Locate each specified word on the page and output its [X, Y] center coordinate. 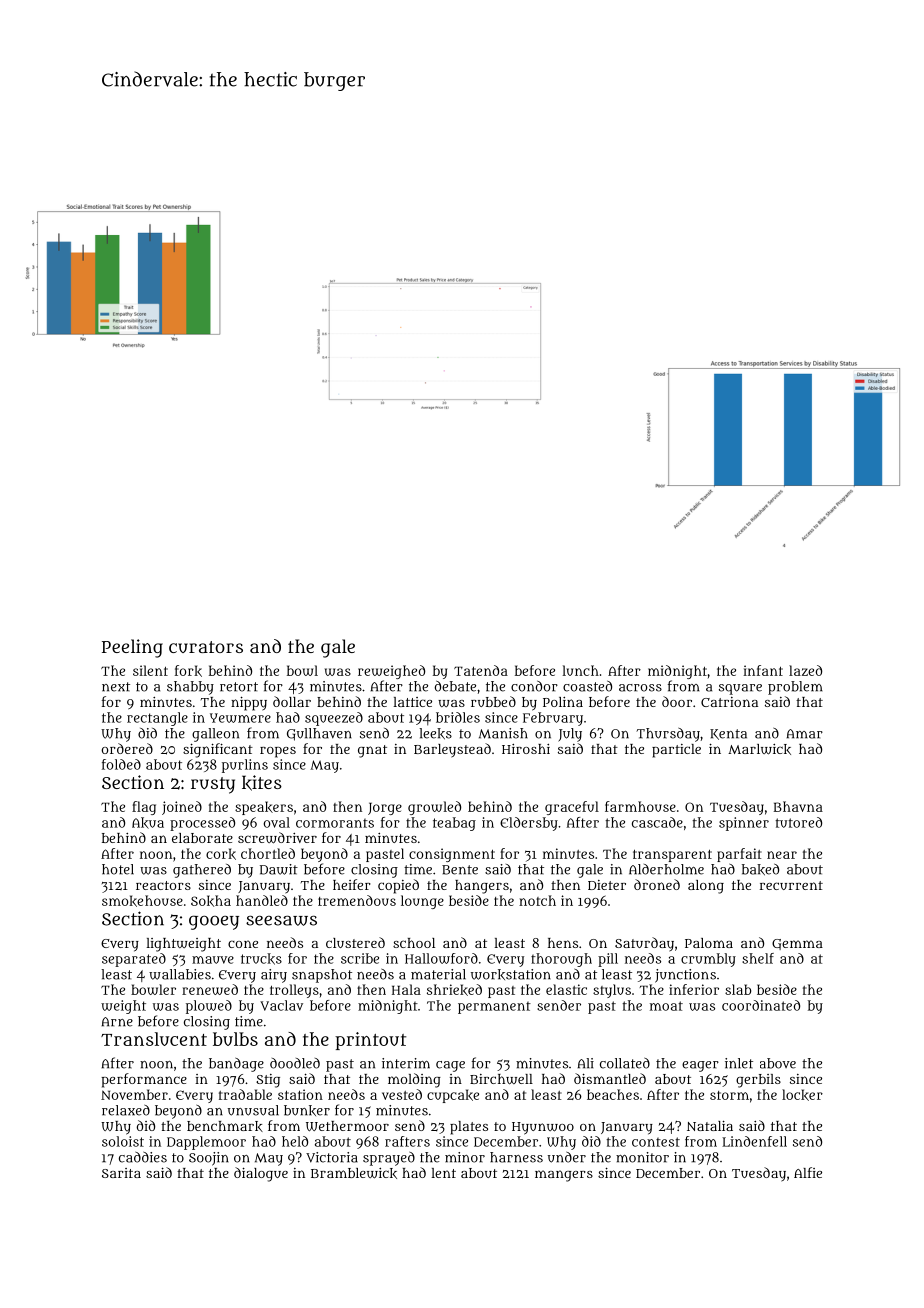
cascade [657, 822]
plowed [209, 1007]
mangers [564, 1176]
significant [218, 750]
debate [455, 686]
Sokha [211, 901]
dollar [292, 701]
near [782, 855]
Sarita [121, 1173]
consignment [452, 855]
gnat [372, 751]
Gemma [797, 944]
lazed [805, 670]
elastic [566, 989]
